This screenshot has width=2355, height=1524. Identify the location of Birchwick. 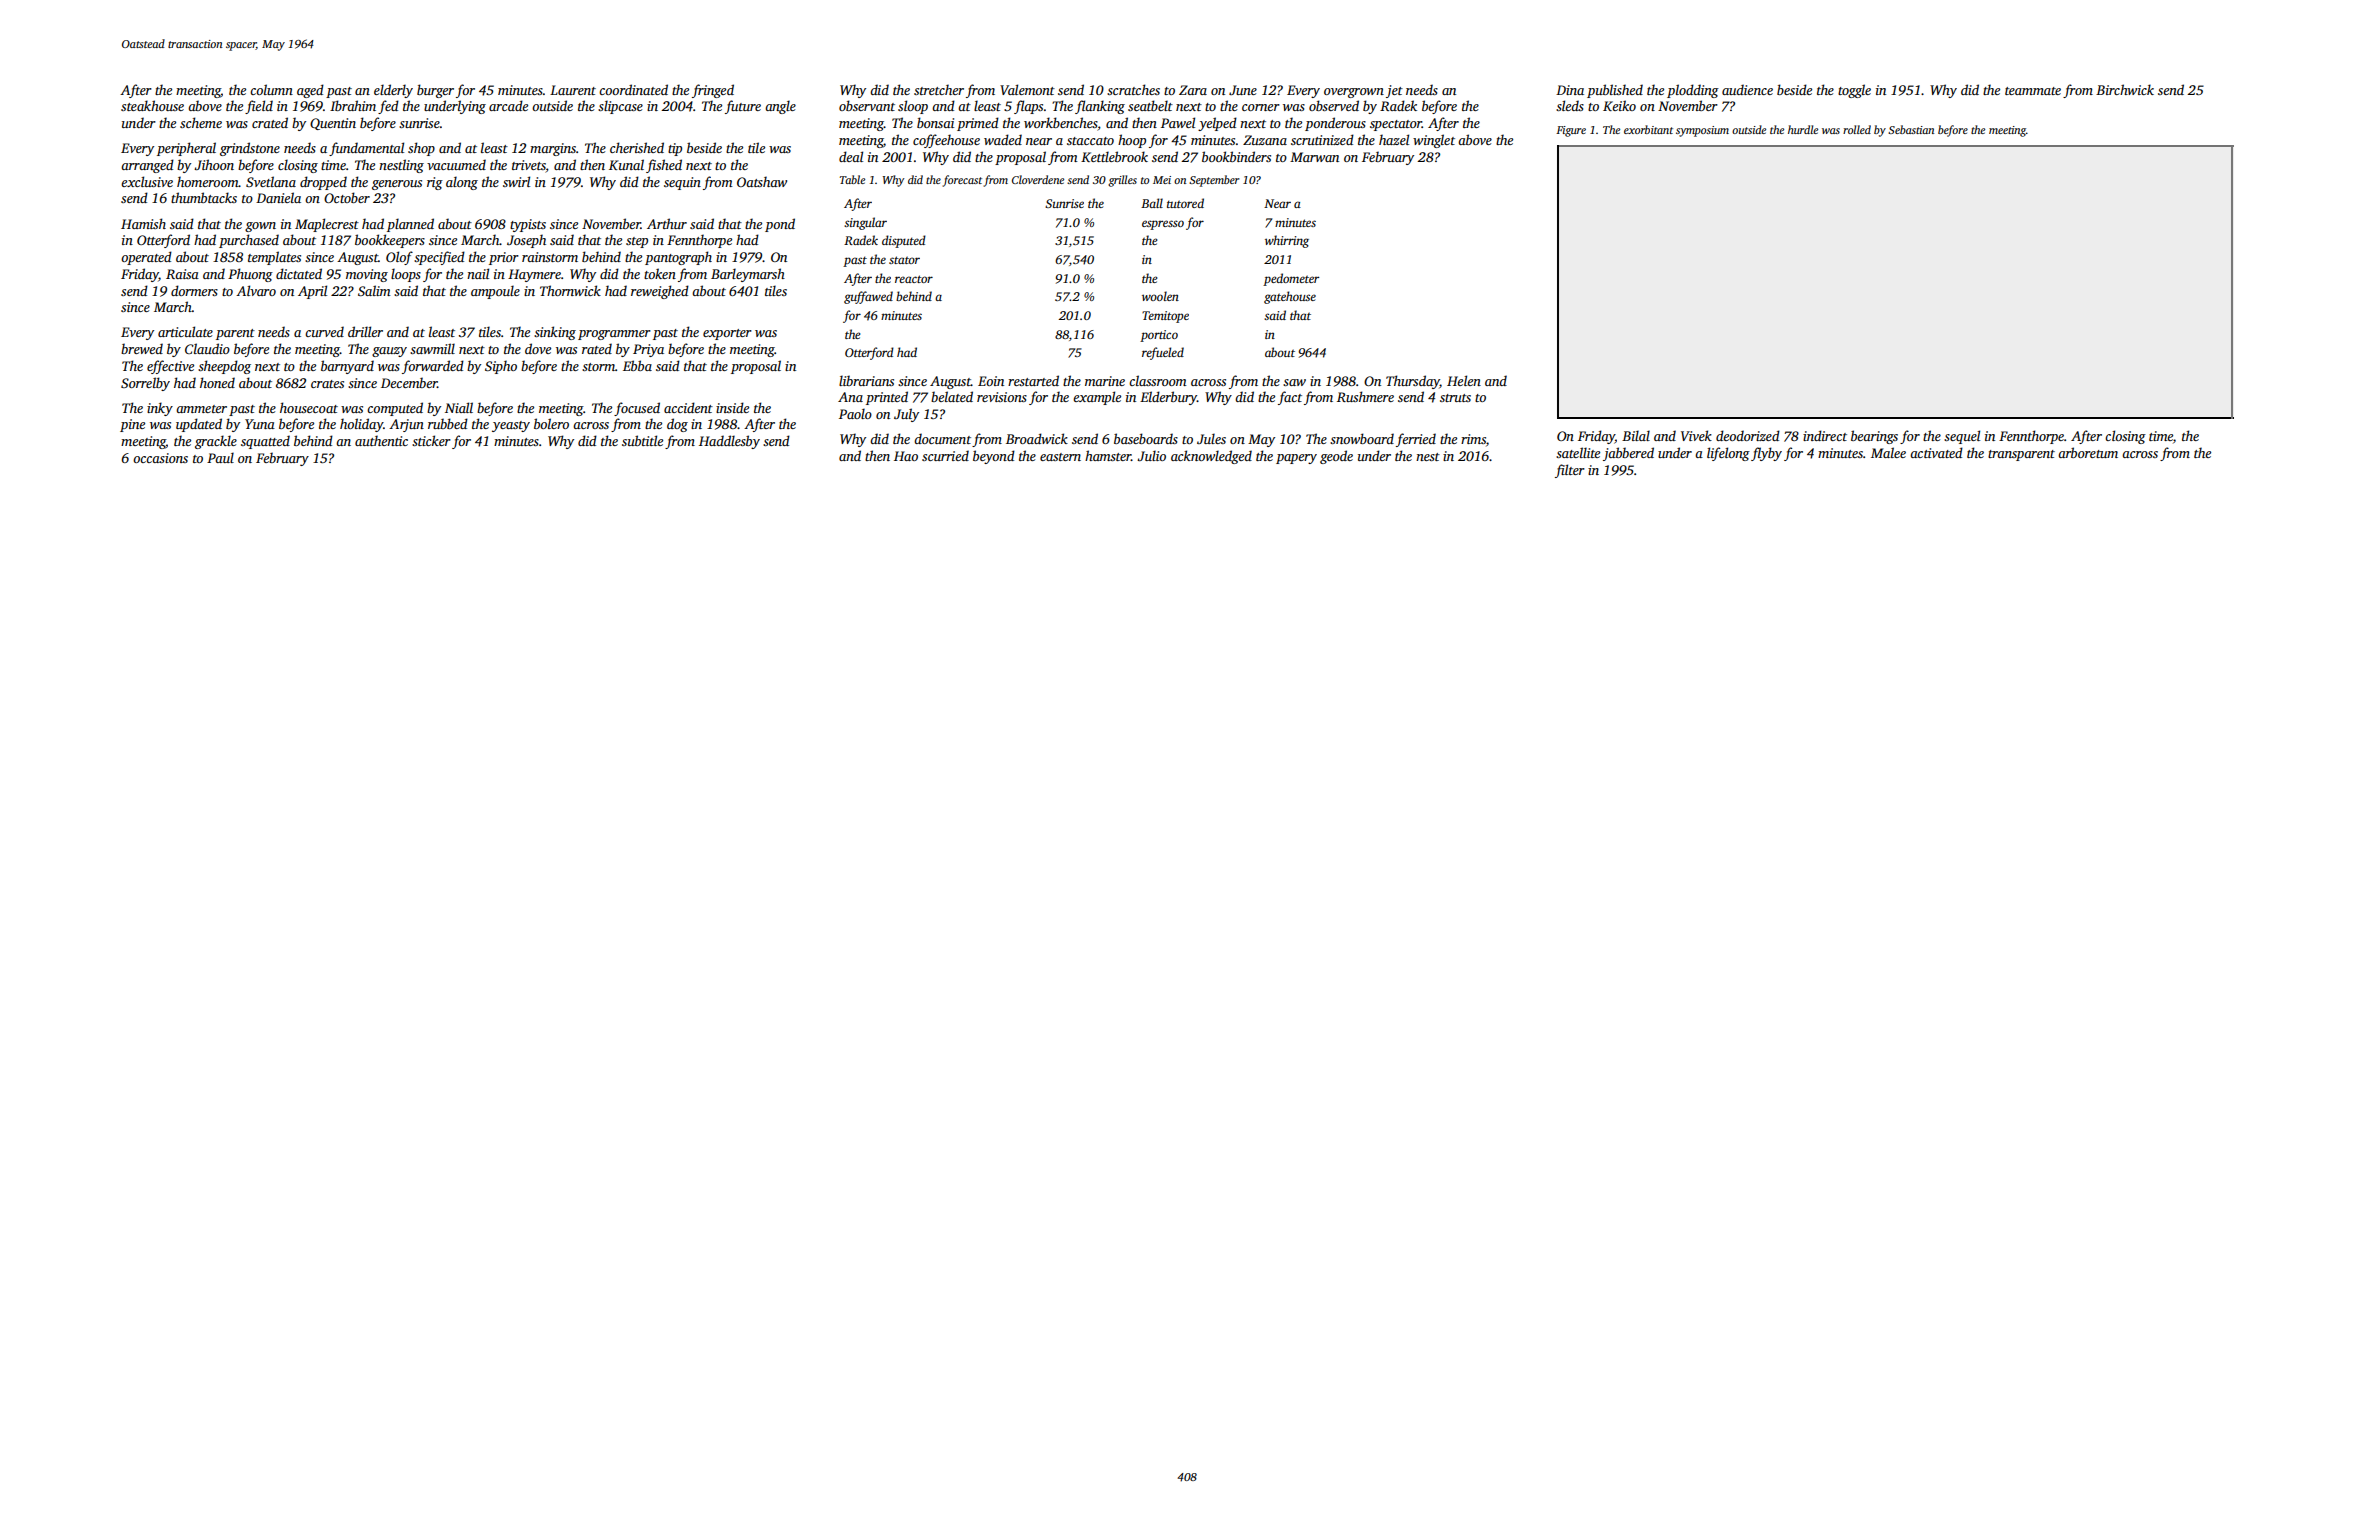
(2125, 89).
